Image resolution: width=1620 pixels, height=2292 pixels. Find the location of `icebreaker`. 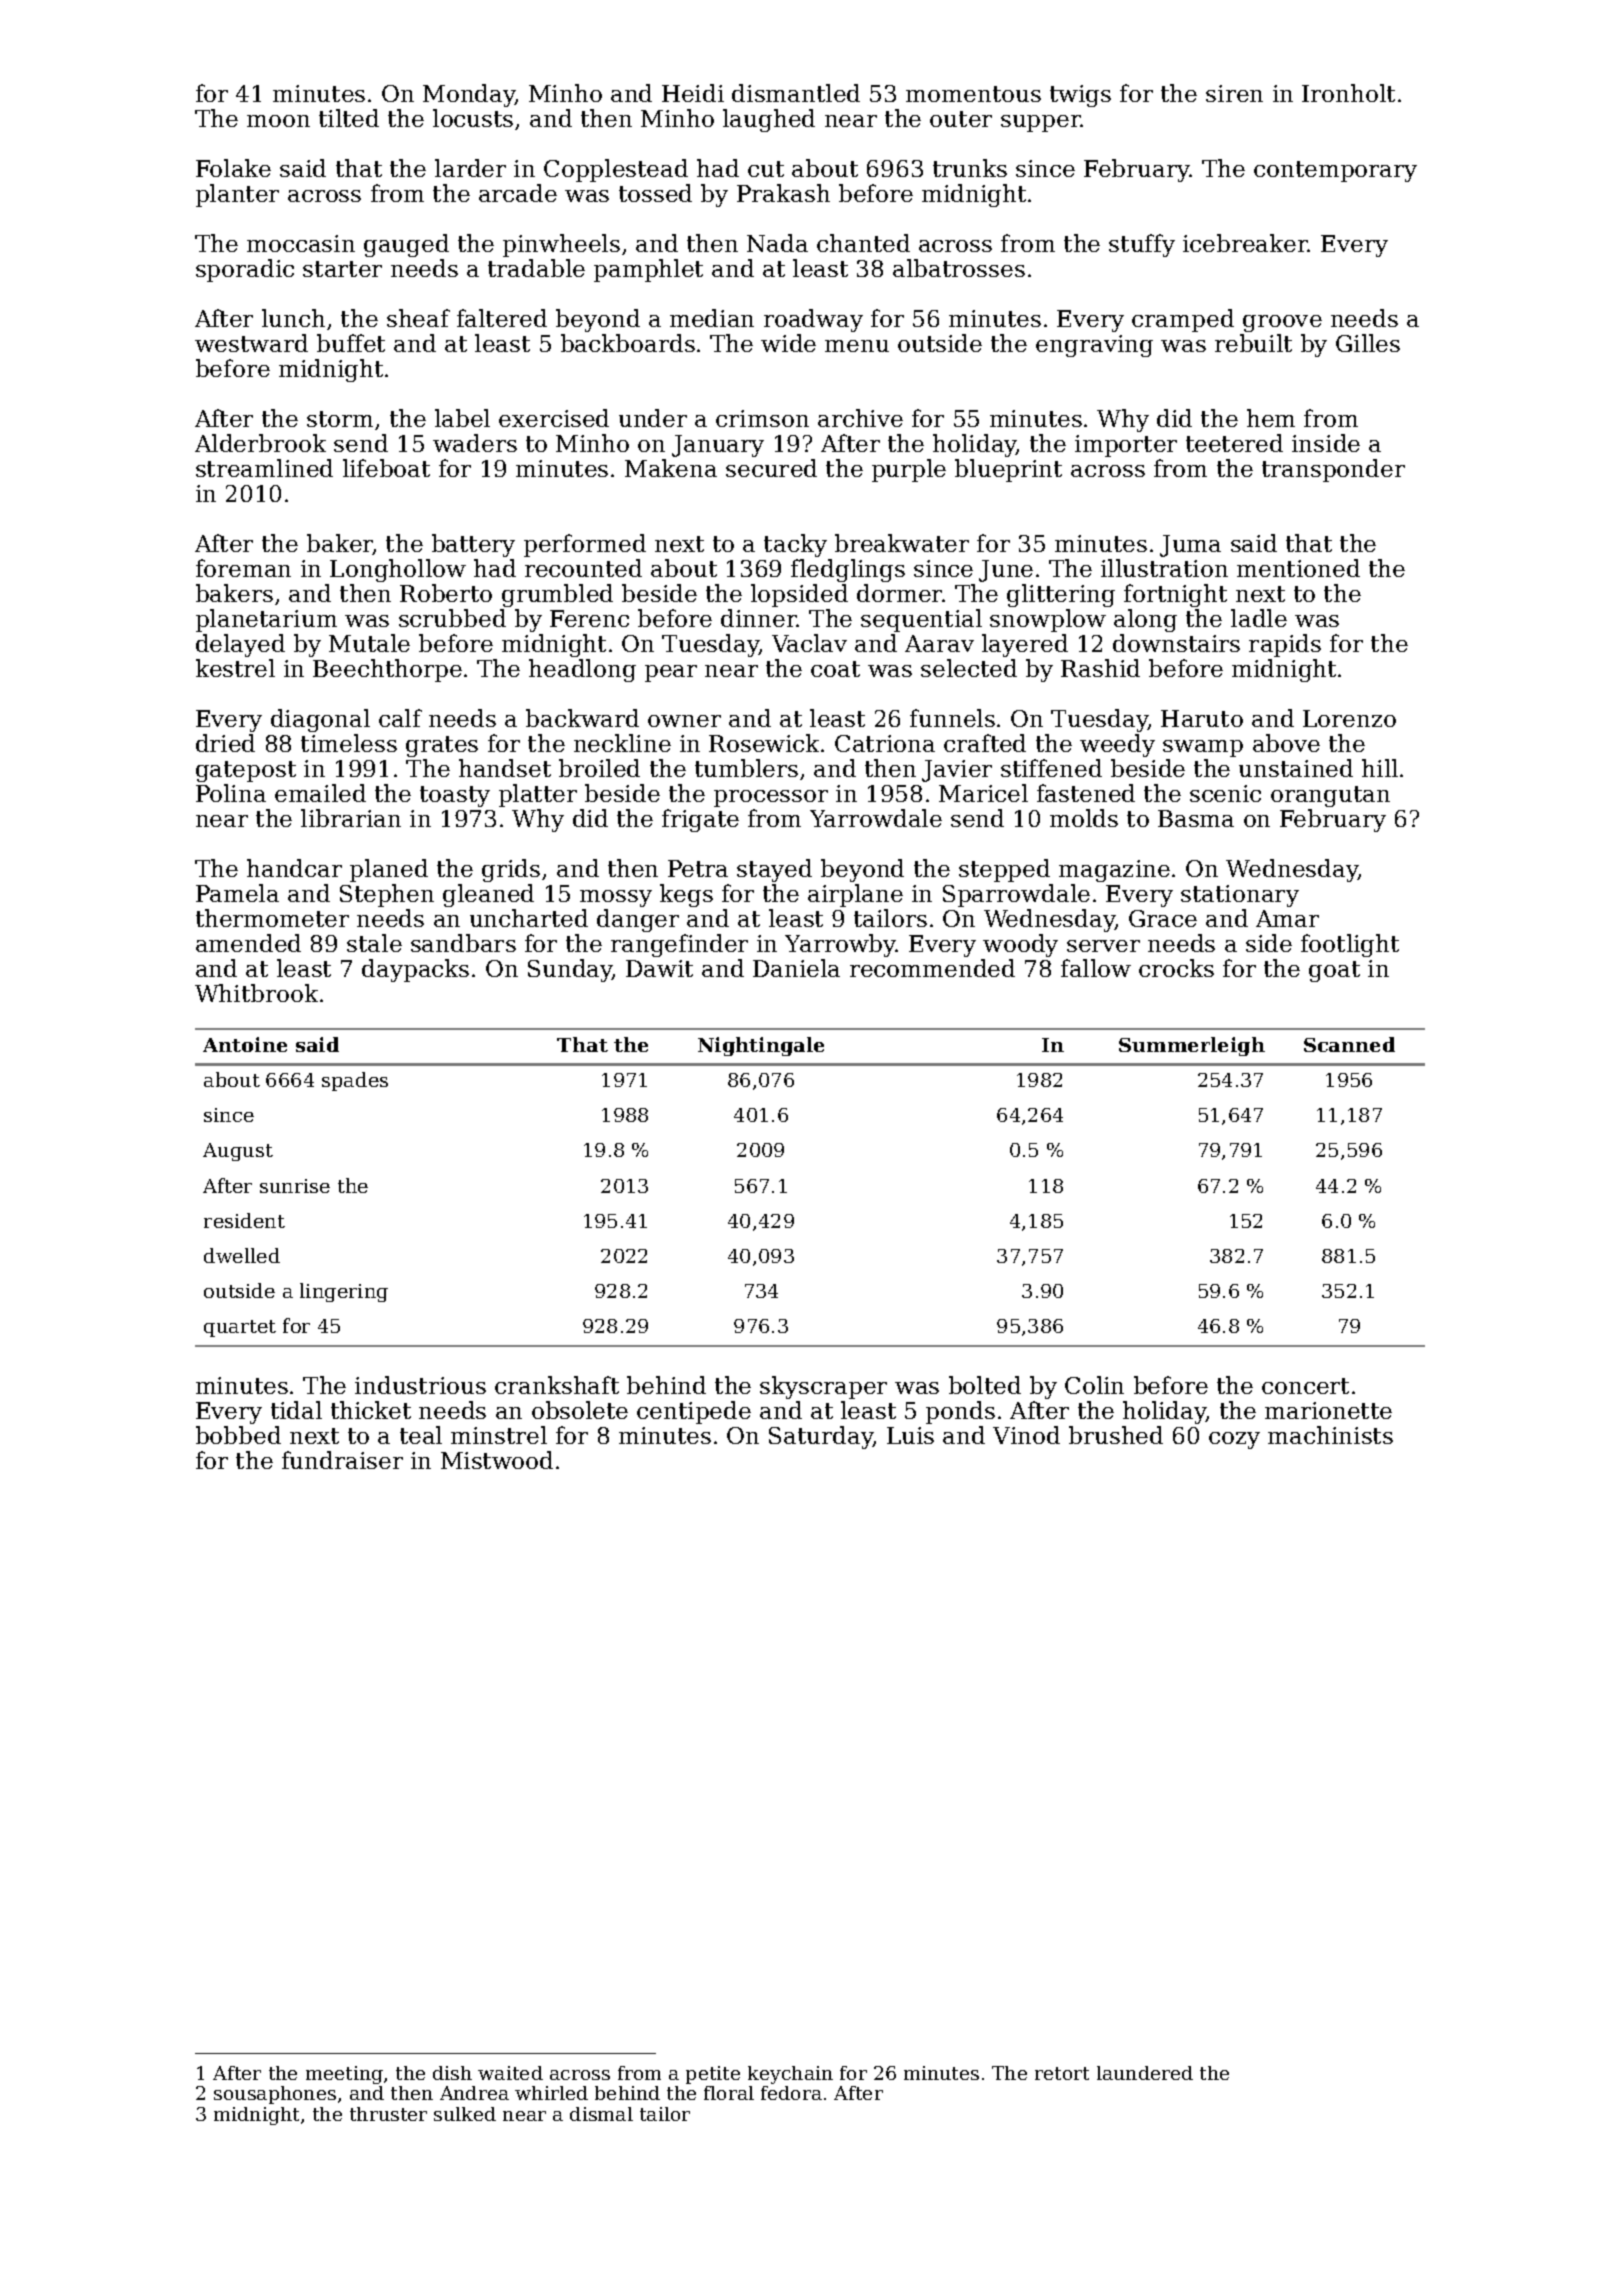

icebreaker is located at coordinates (1245, 243).
